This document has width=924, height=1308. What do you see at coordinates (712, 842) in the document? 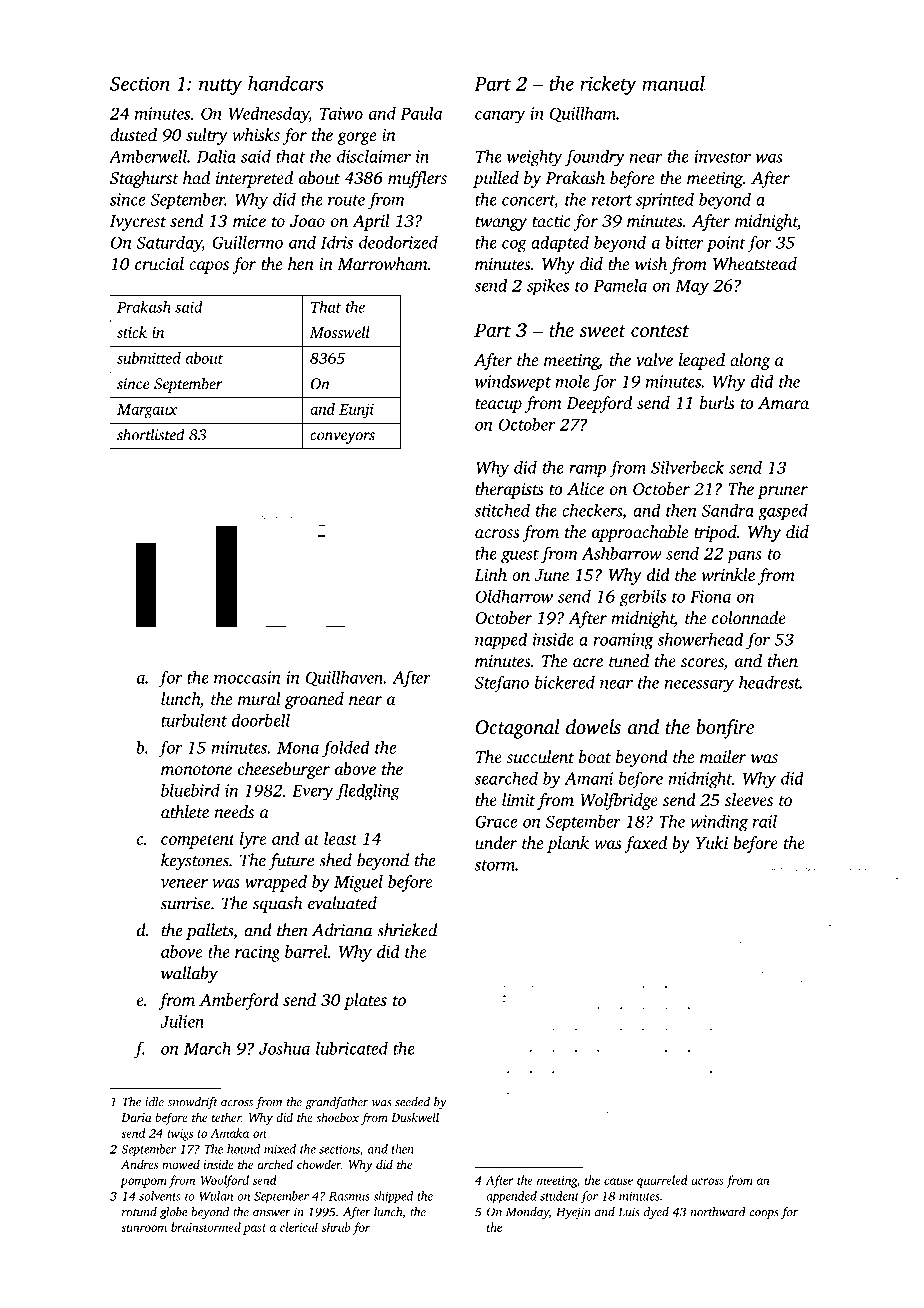
I see `Yuki` at bounding box center [712, 842].
